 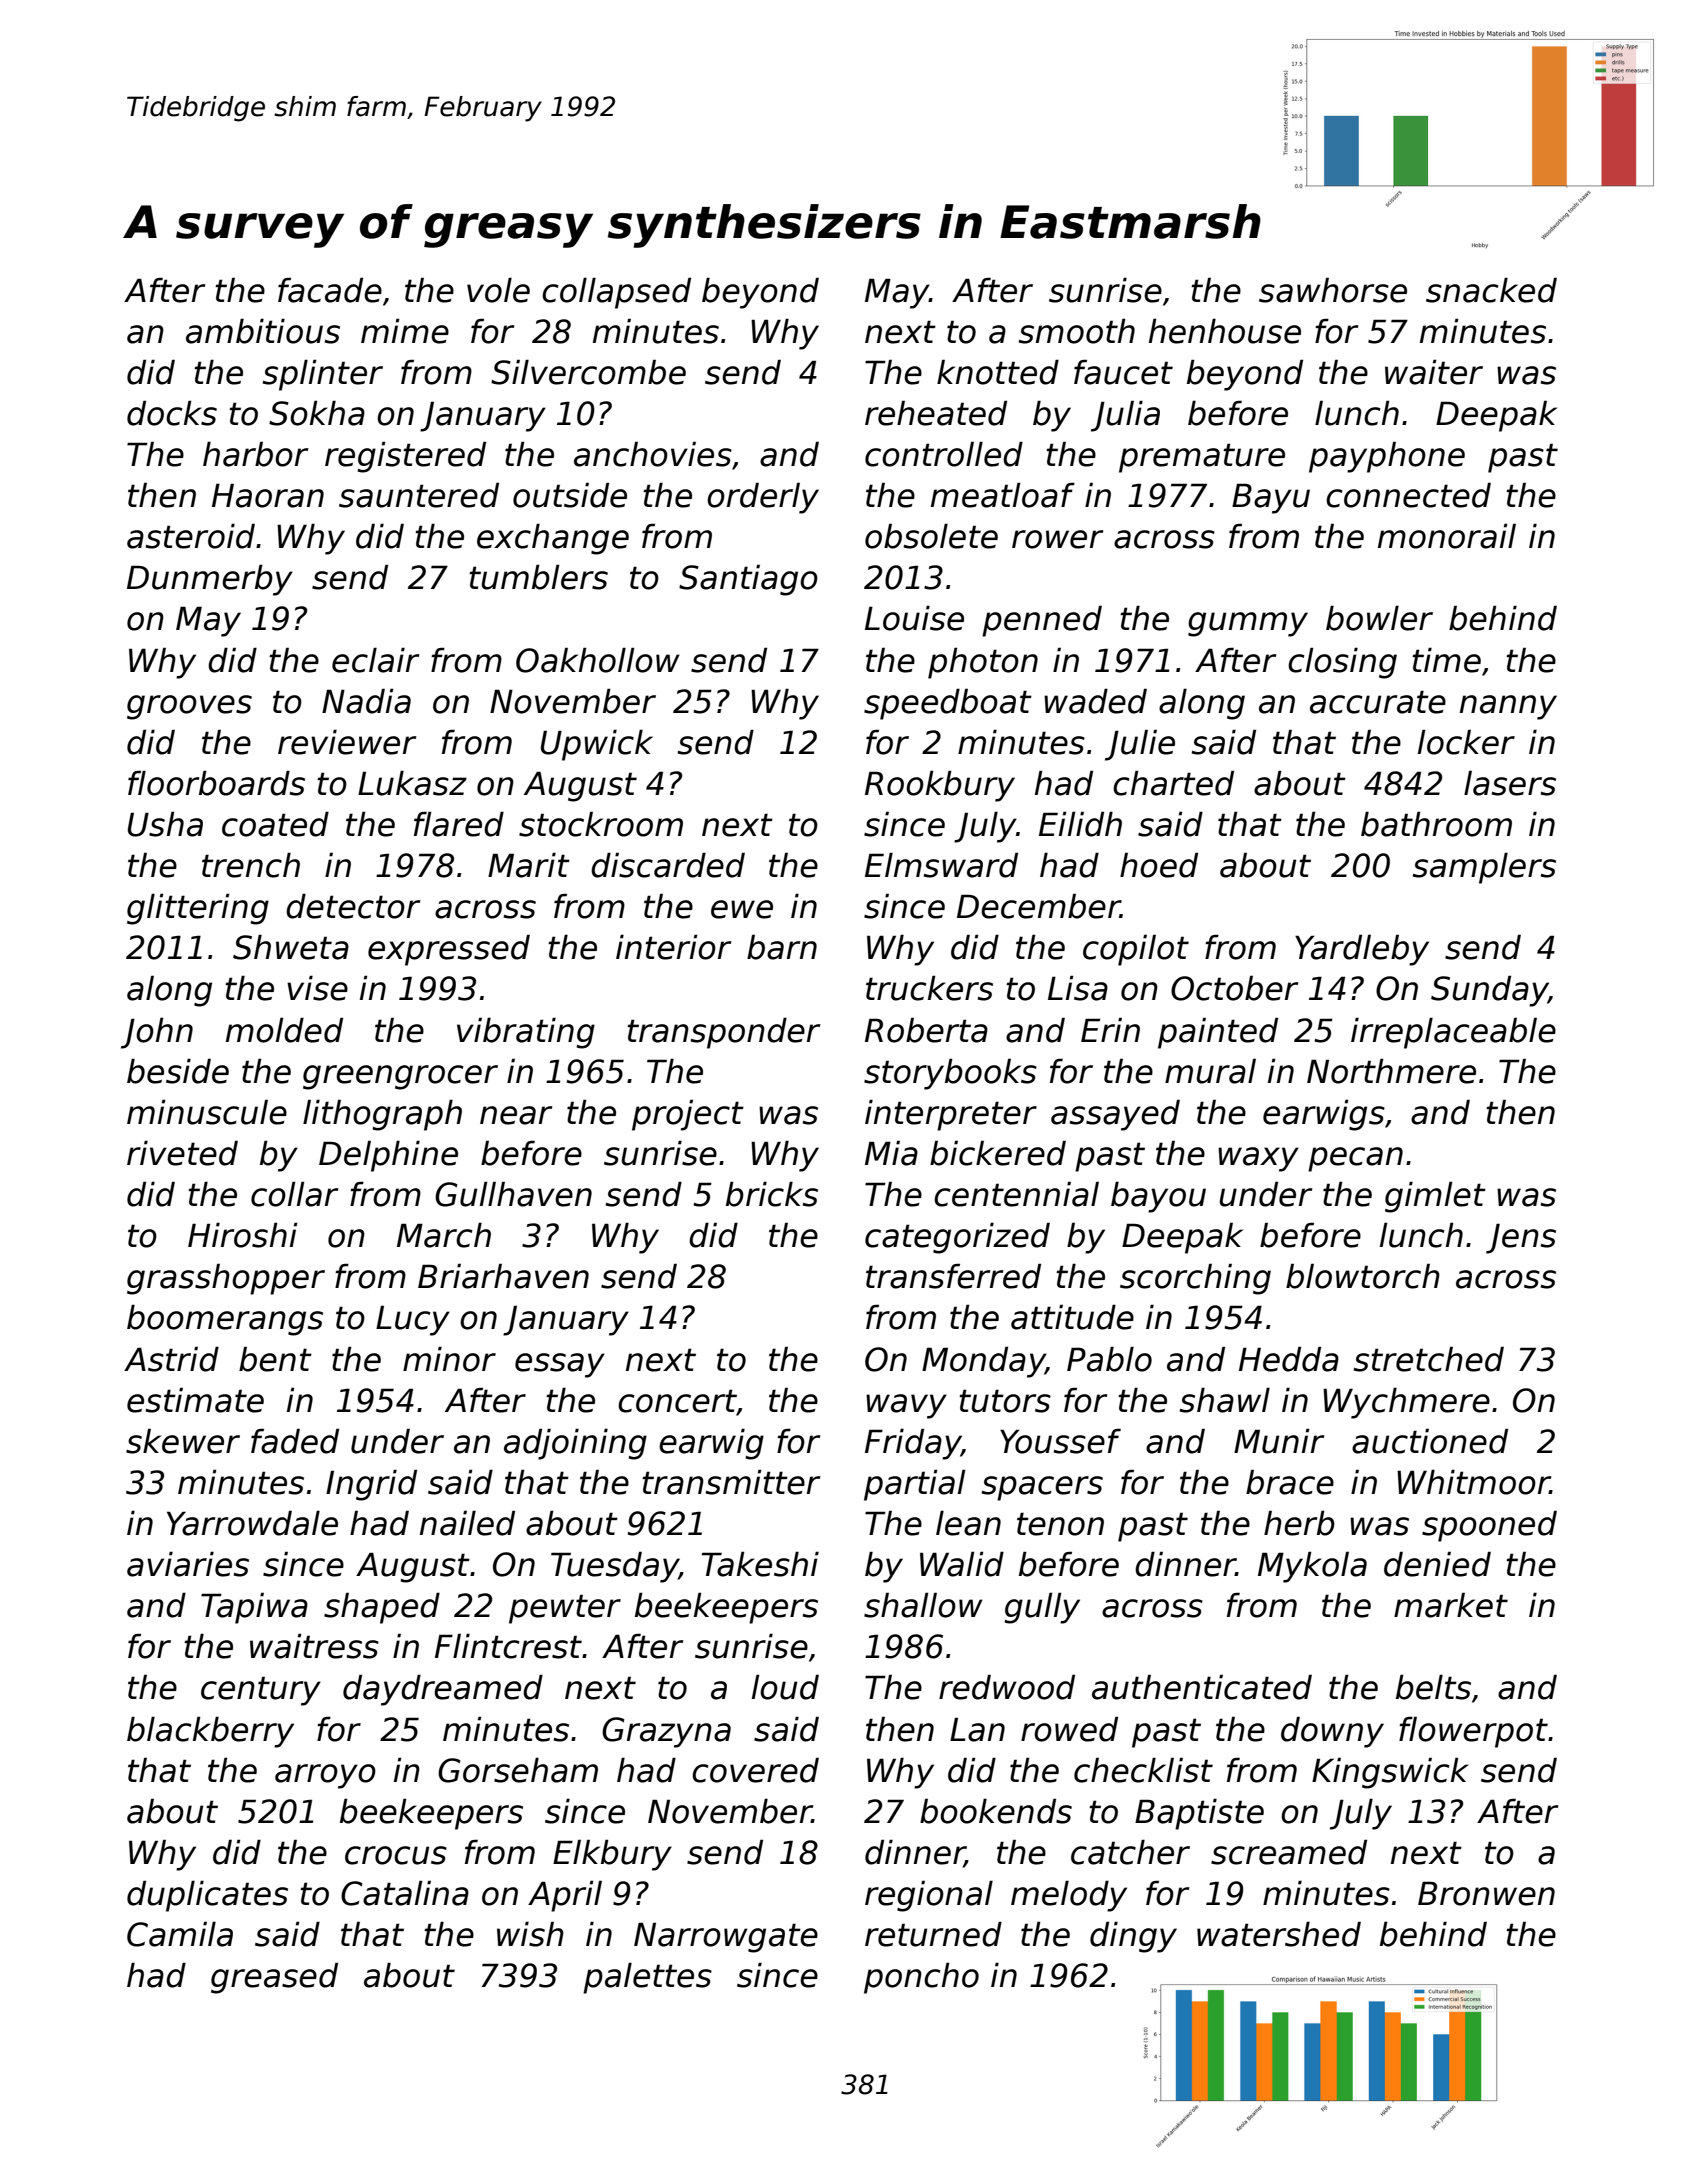 What do you see at coordinates (263, 331) in the page?
I see `ambitious` at bounding box center [263, 331].
